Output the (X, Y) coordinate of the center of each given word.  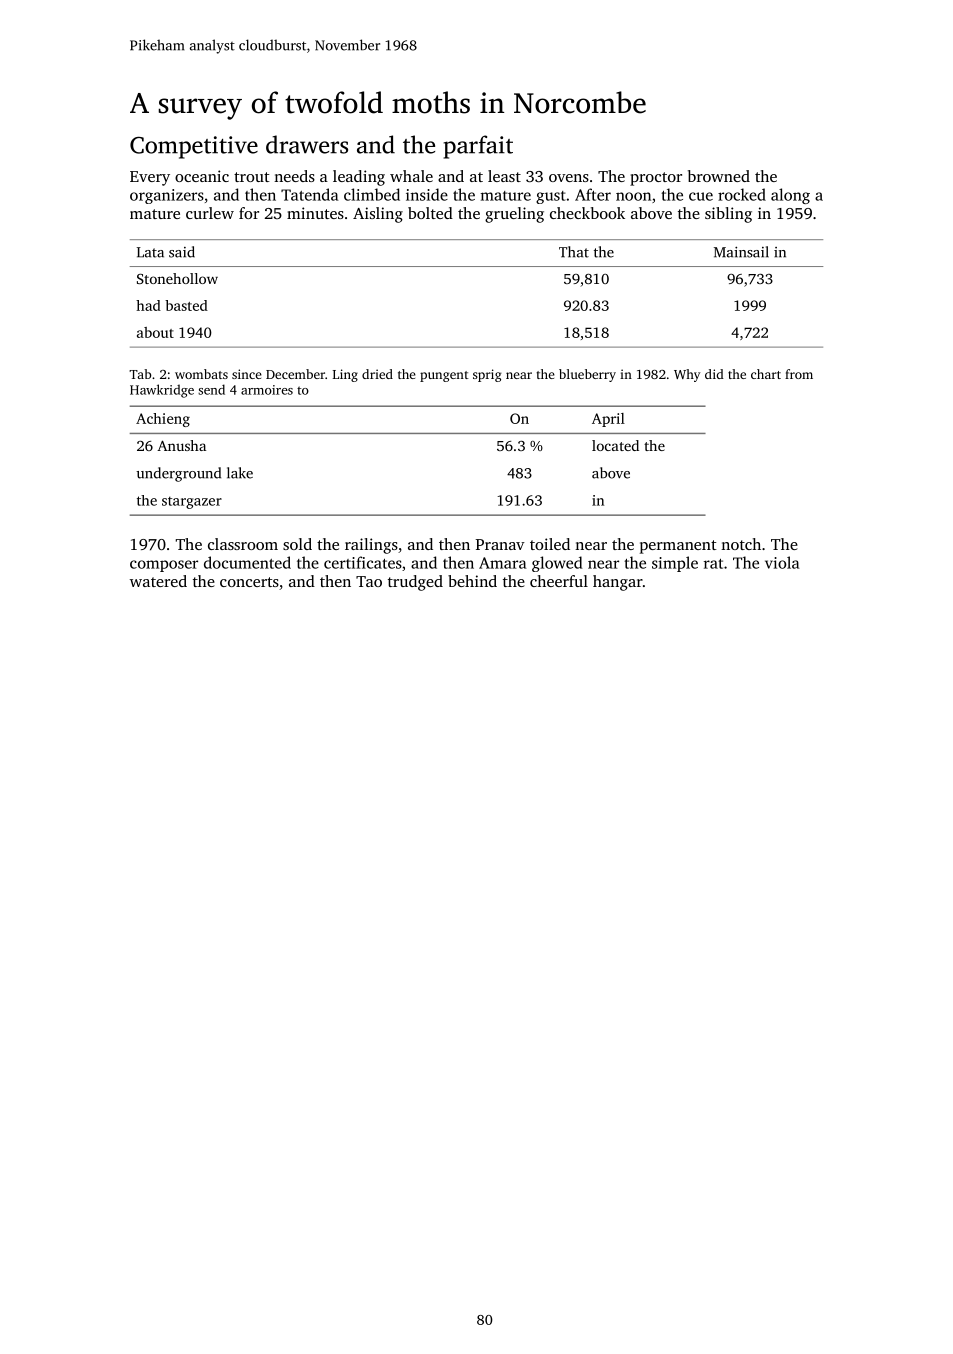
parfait (478, 147)
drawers (307, 144)
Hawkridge (162, 391)
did (714, 374)
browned (719, 176)
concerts (249, 582)
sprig (487, 375)
